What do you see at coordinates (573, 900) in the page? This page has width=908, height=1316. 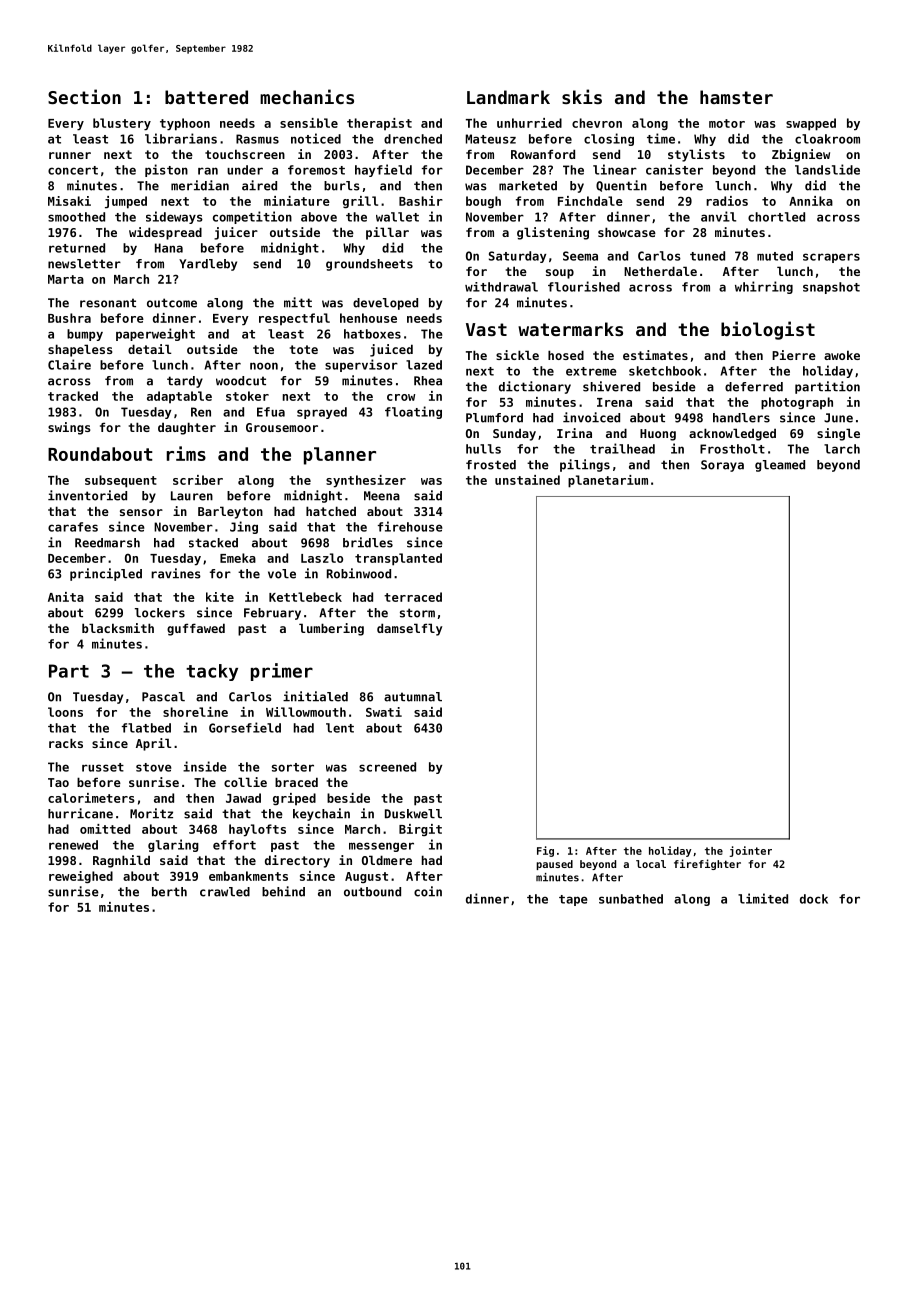 I see `tape` at bounding box center [573, 900].
